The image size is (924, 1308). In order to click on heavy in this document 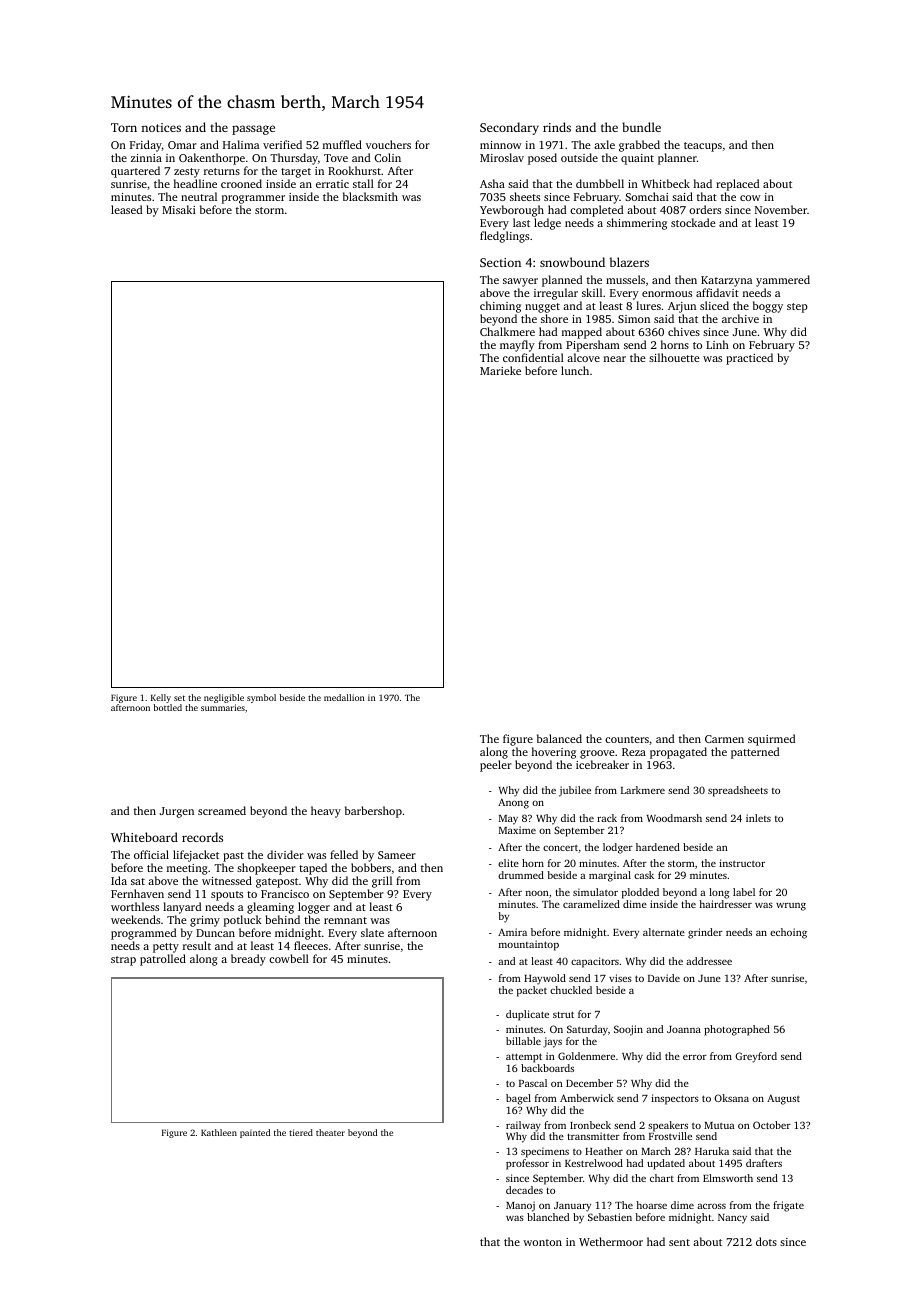, I will do `click(326, 812)`.
